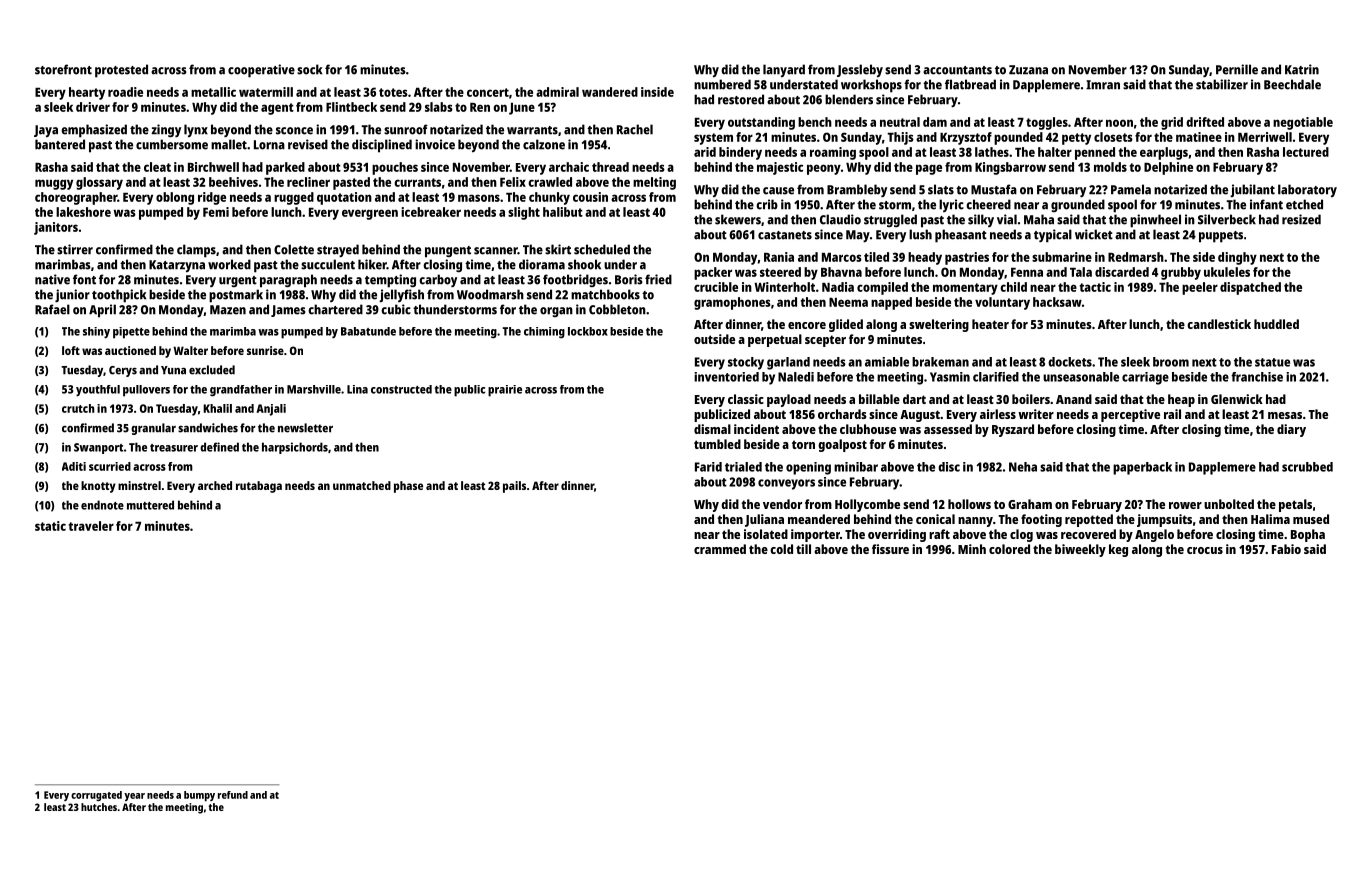  Describe the element at coordinates (121, 71) in the document. I see `protested` at that location.
